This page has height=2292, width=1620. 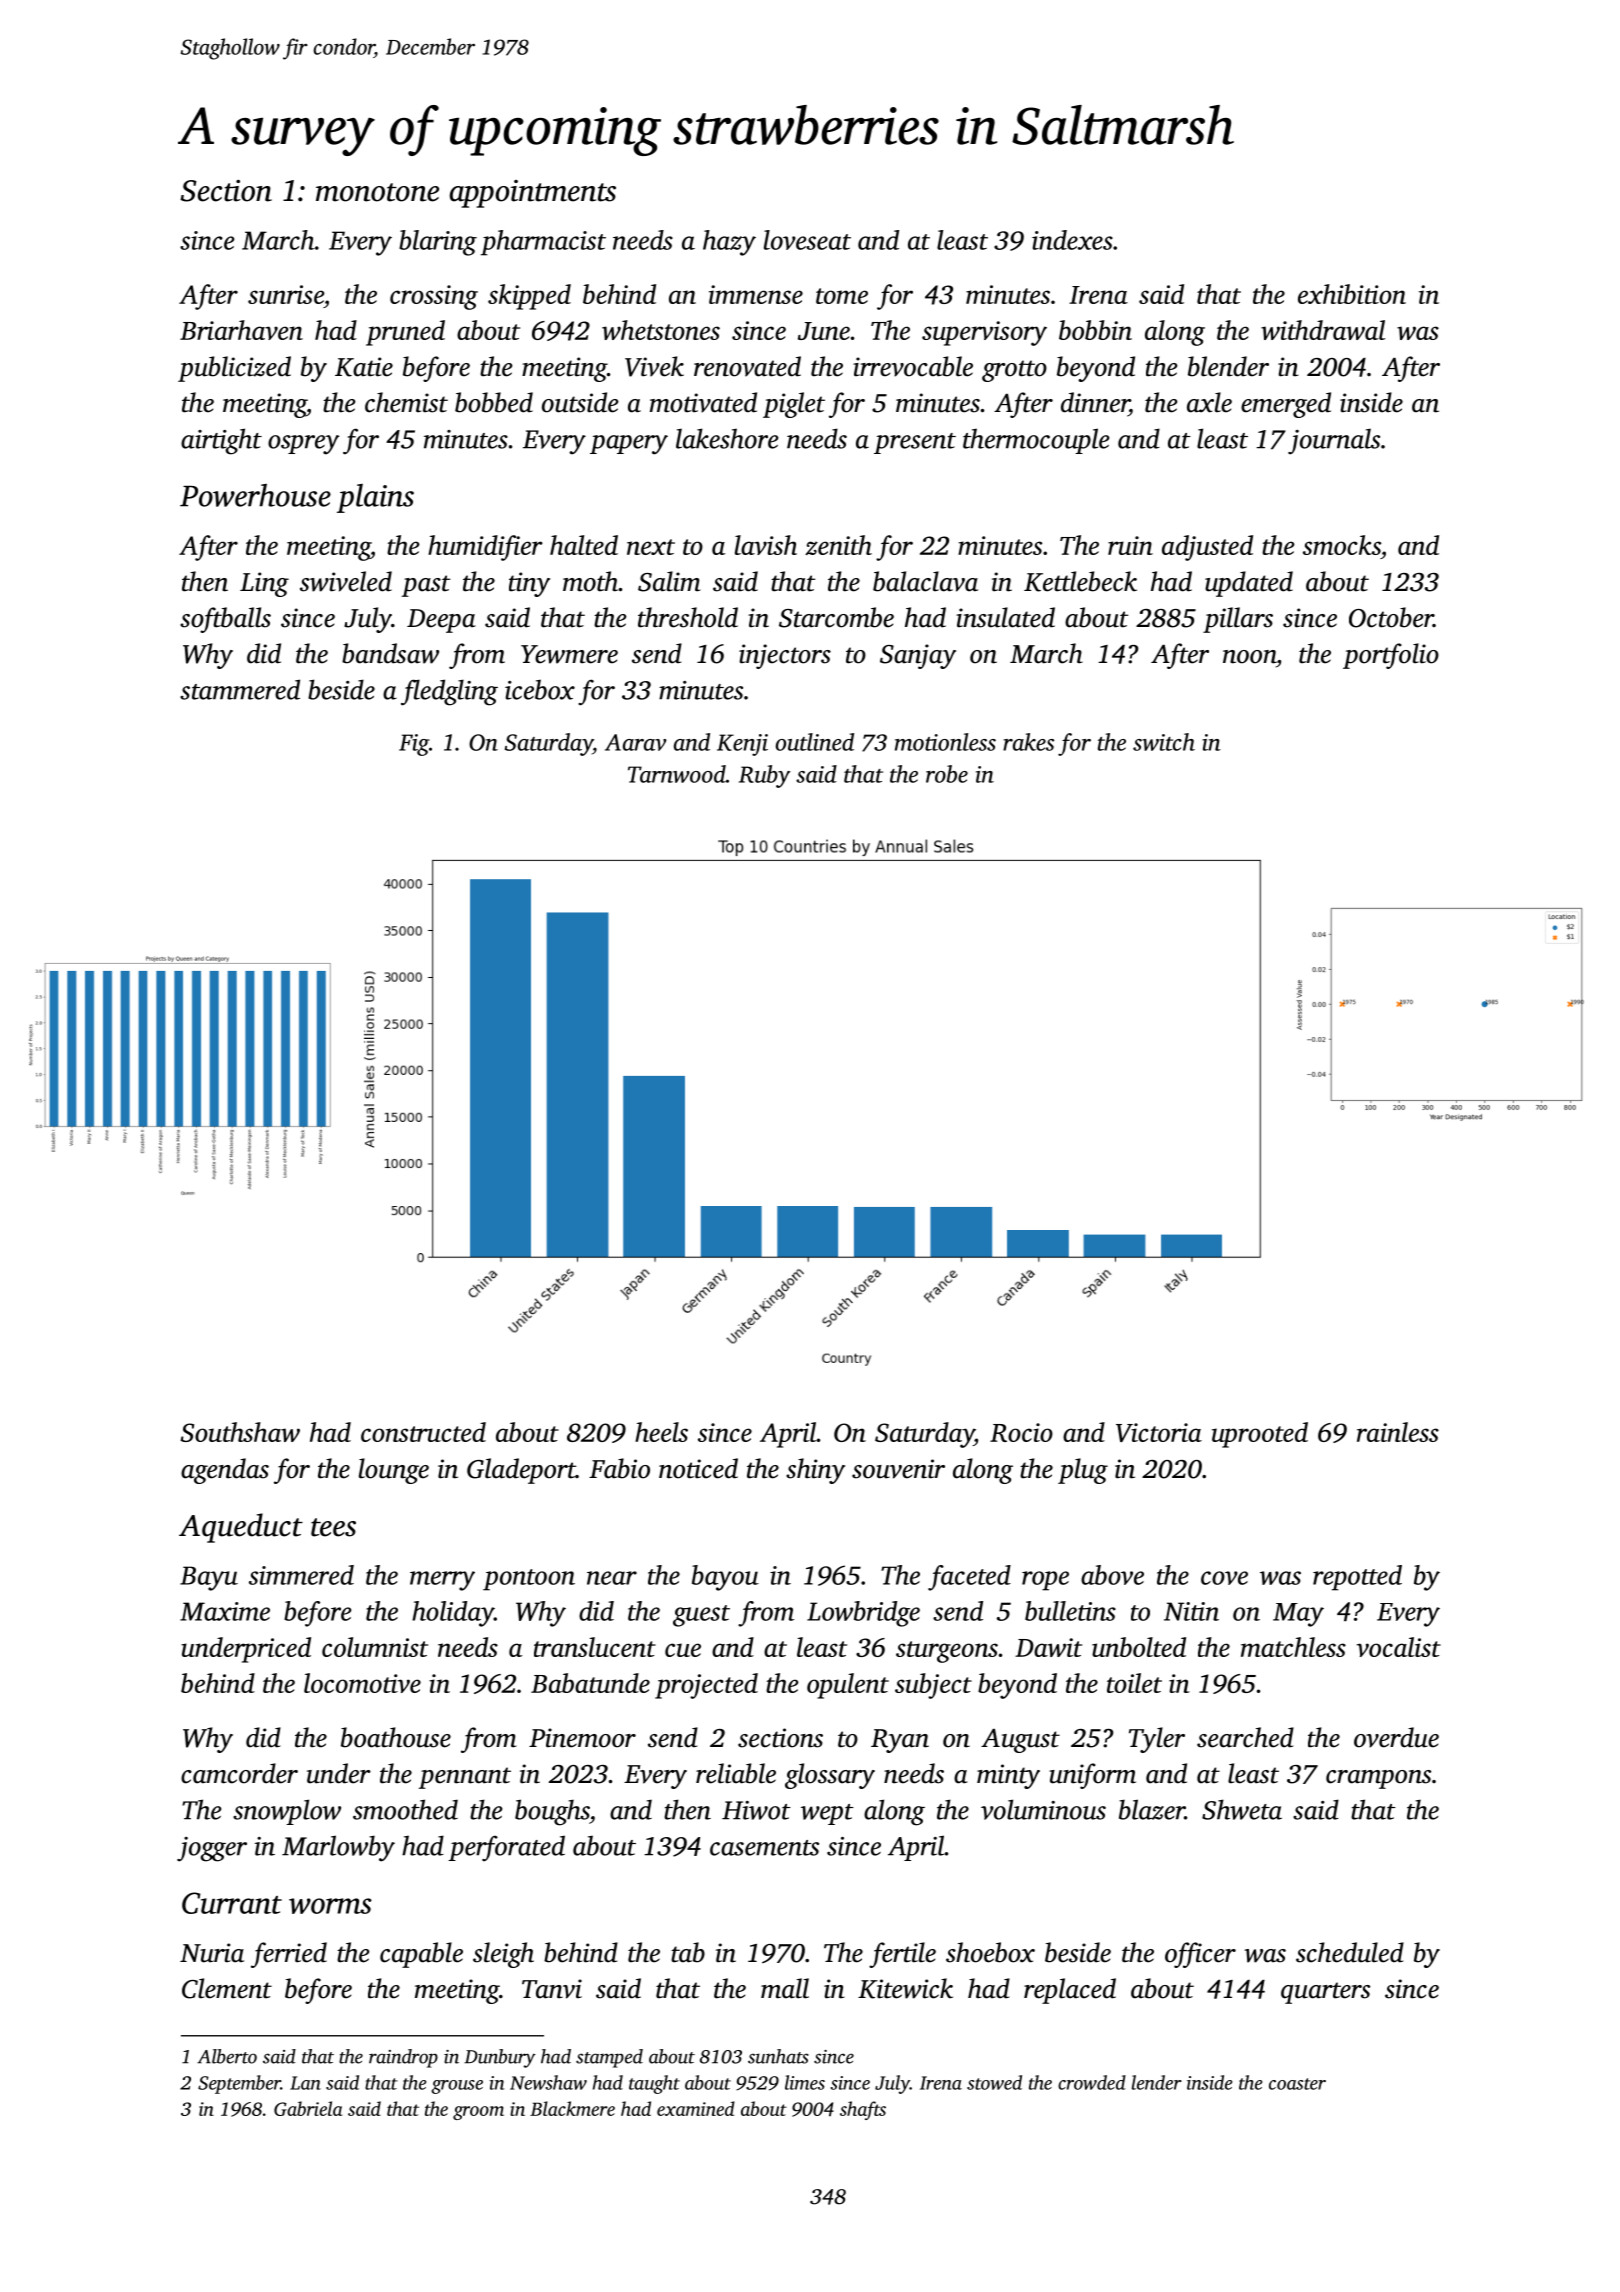 What do you see at coordinates (241, 330) in the page?
I see `Briarhaven` at bounding box center [241, 330].
